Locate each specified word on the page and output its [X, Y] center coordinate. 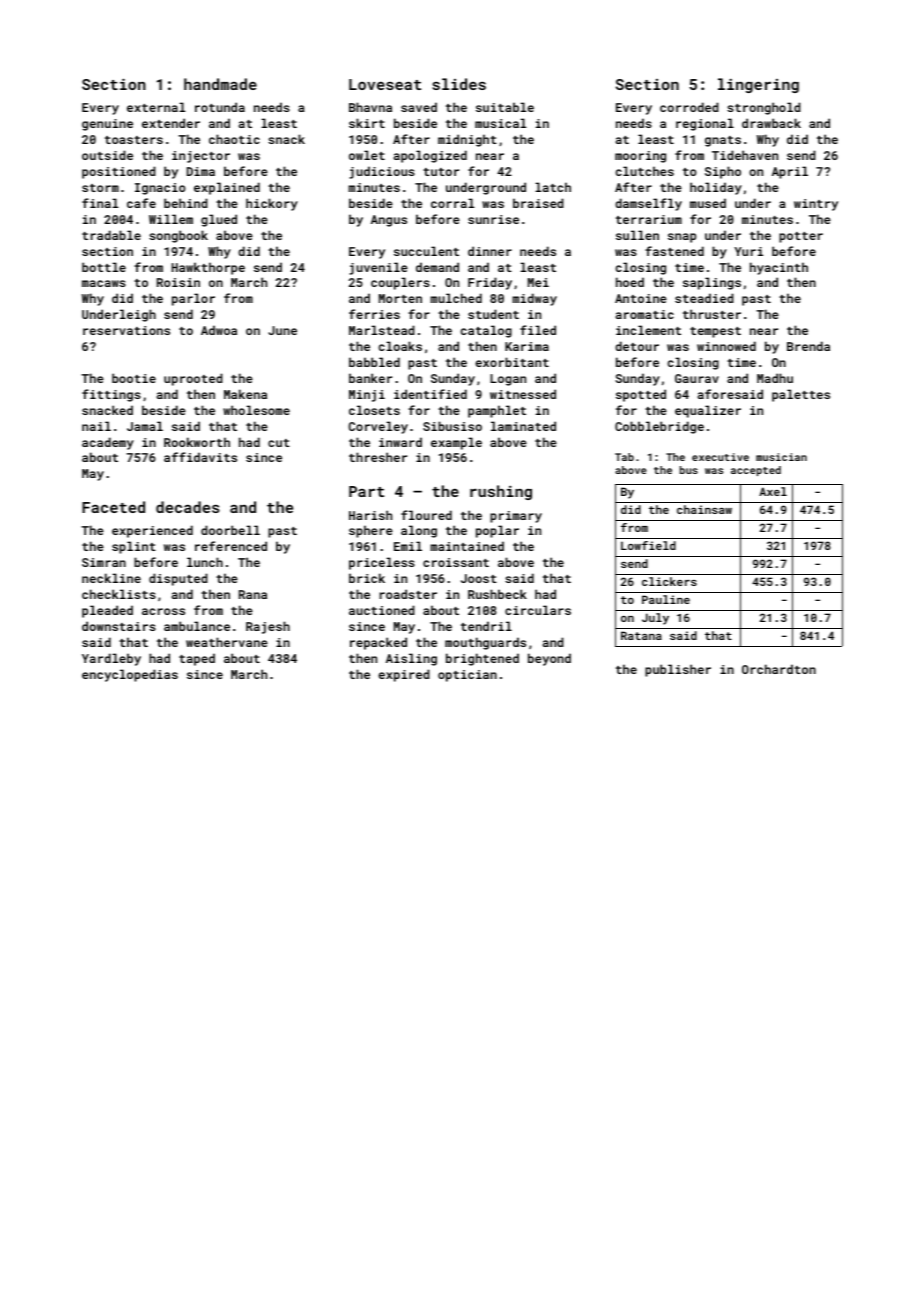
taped [197, 659]
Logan [508, 380]
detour [637, 346]
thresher [378, 457]
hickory [272, 204]
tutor [441, 172]
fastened [674, 251]
